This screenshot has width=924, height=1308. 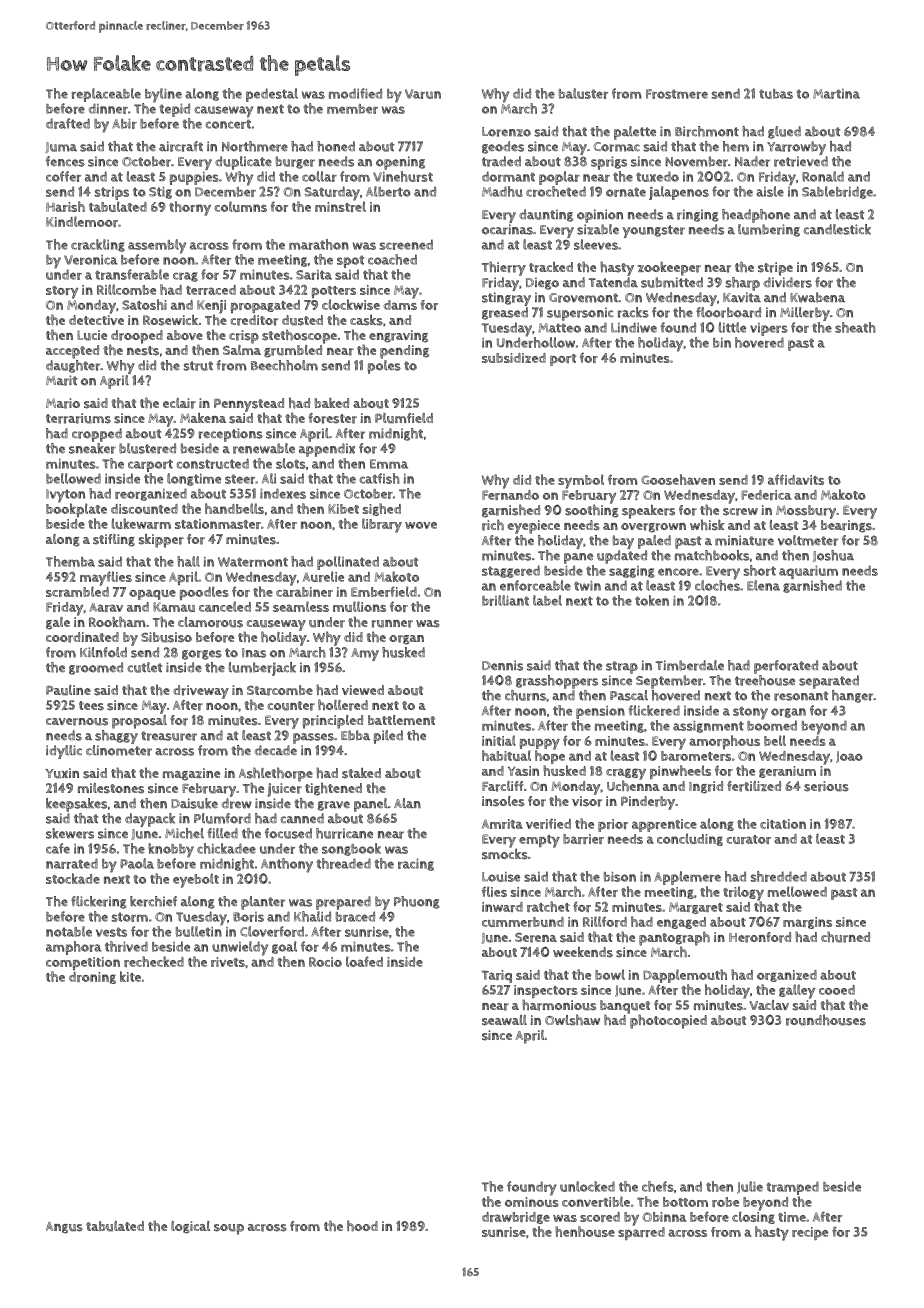 What do you see at coordinates (837, 229) in the screenshot?
I see `candlestick` at bounding box center [837, 229].
